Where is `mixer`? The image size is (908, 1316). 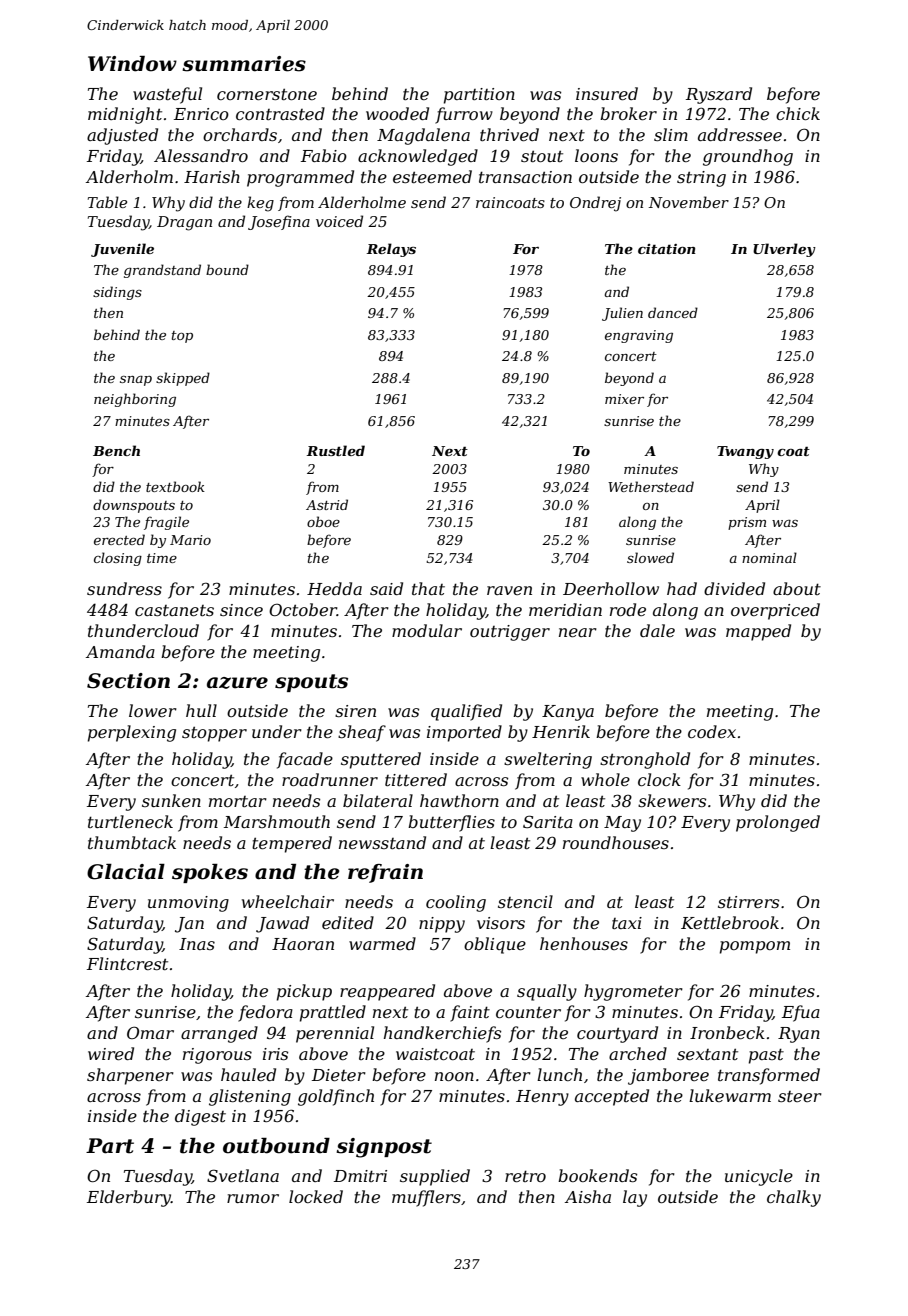 mixer is located at coordinates (624, 399).
